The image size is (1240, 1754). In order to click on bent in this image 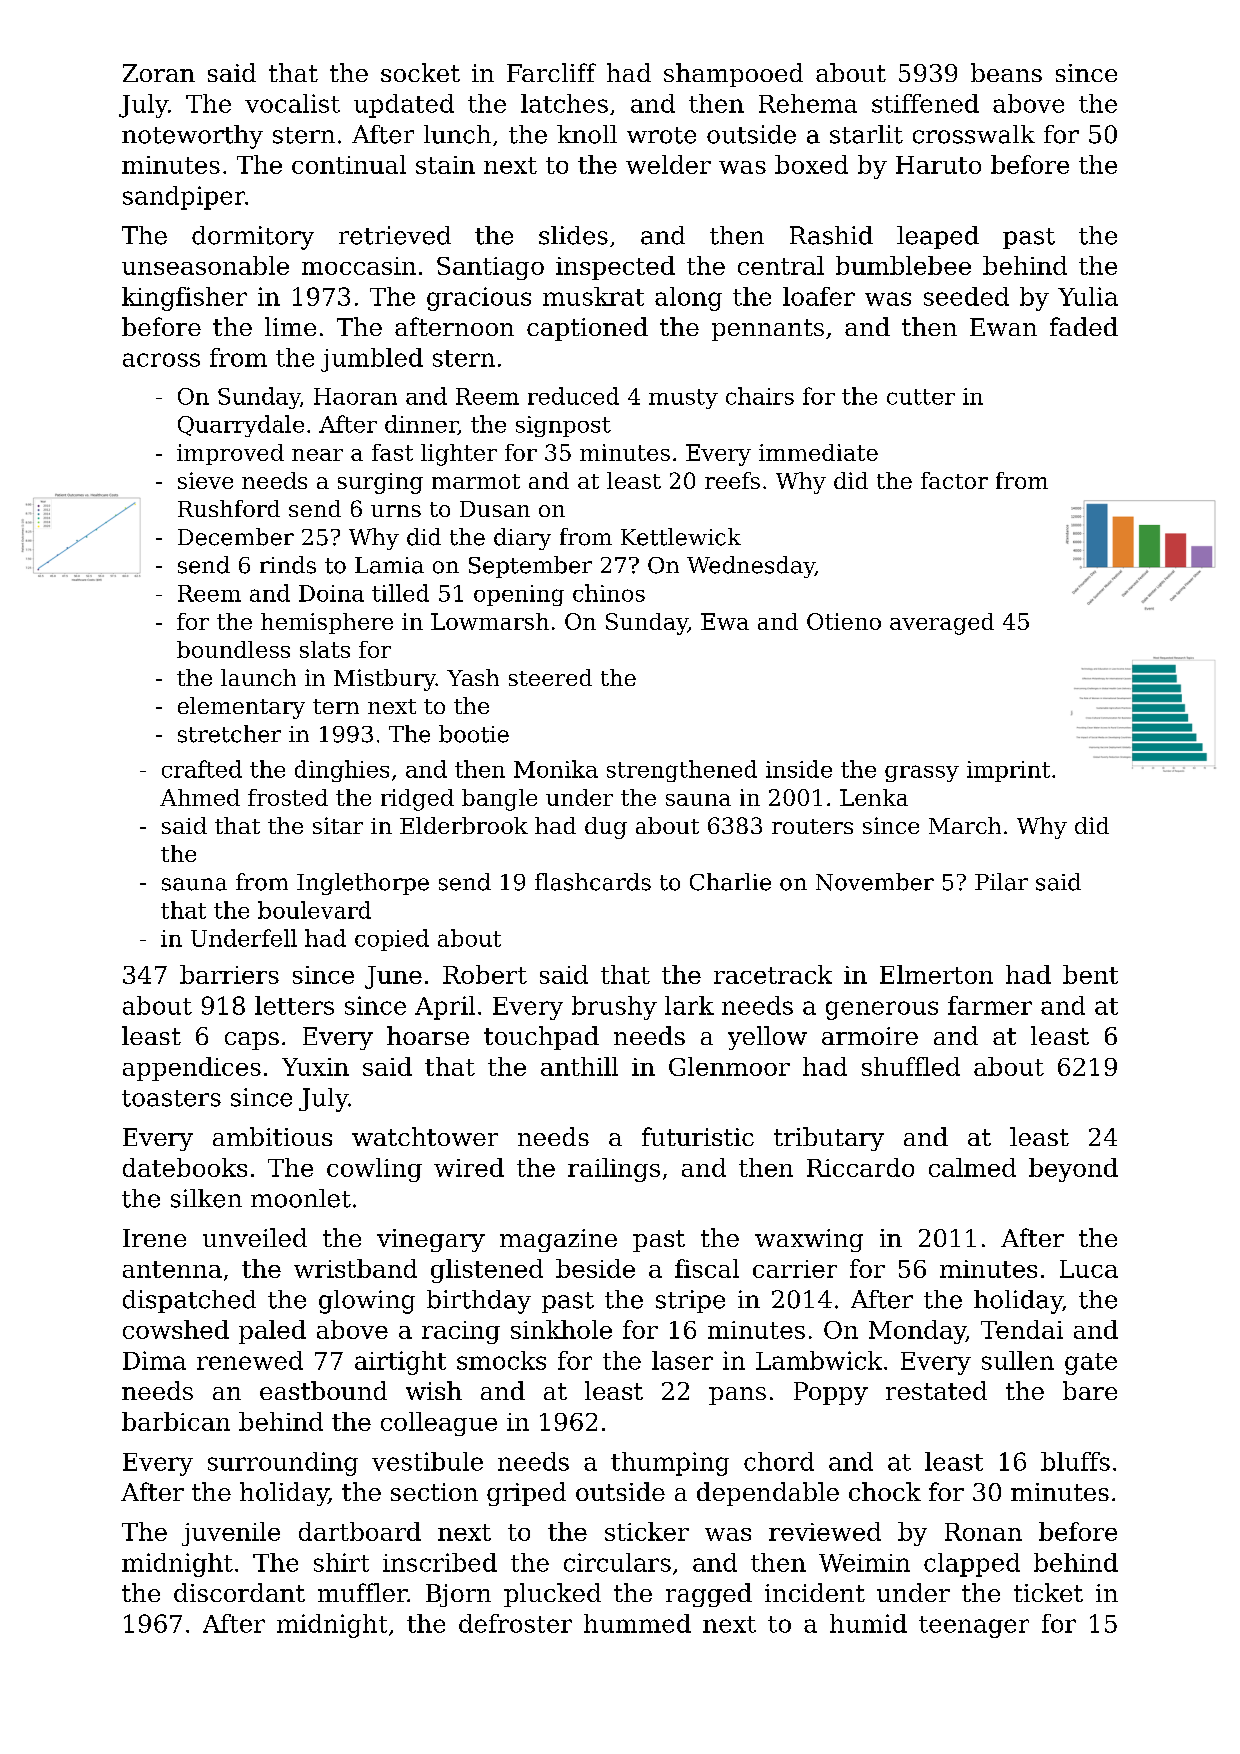, I will do `click(1090, 974)`.
